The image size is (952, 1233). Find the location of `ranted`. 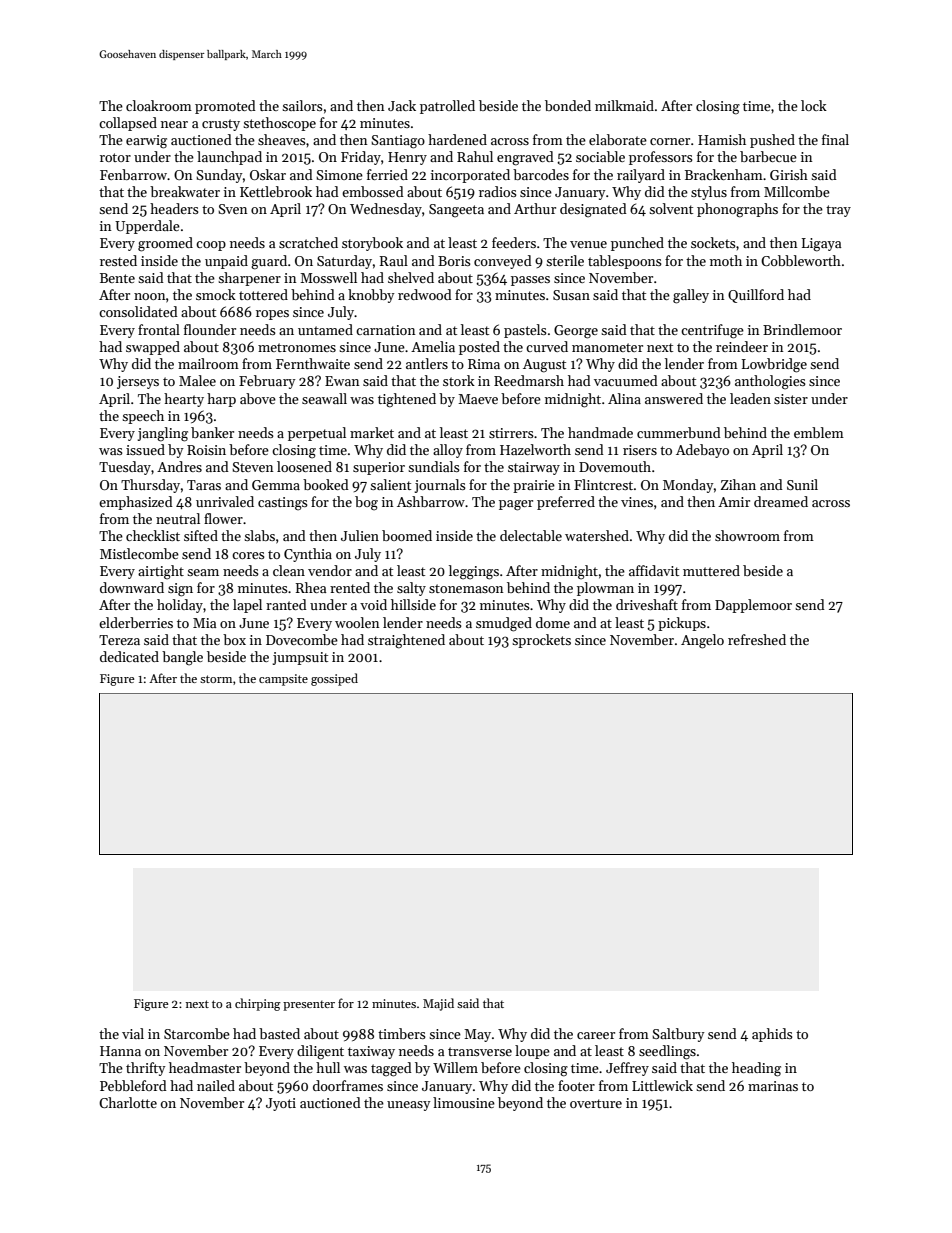

ranted is located at coordinates (286, 604).
